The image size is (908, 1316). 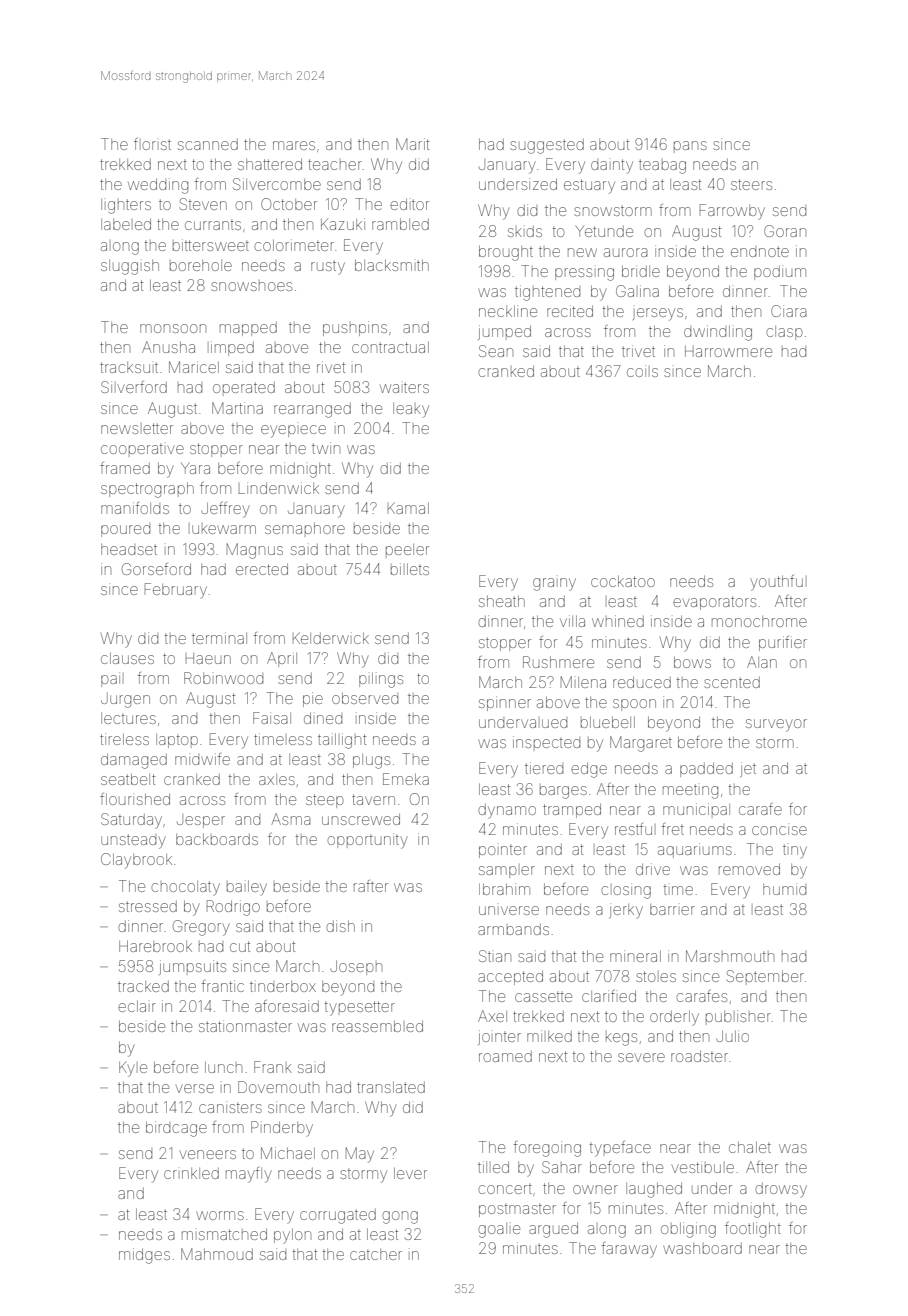 I want to click on pressing, so click(x=584, y=274).
